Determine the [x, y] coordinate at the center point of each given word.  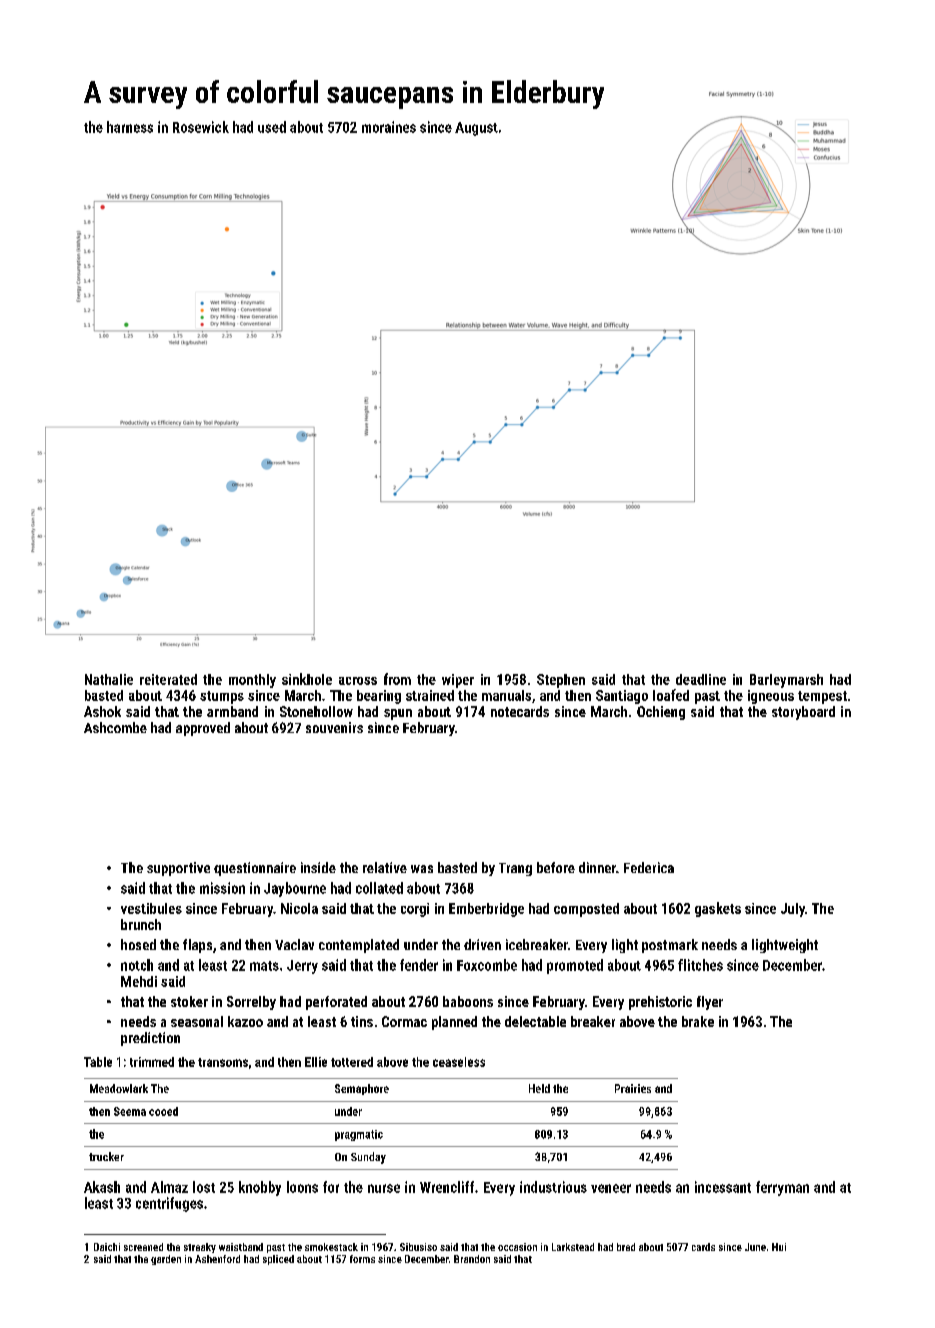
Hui [779, 1247]
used [272, 127]
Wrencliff [447, 1187]
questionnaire [255, 869]
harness [130, 127]
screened [143, 1247]
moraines [389, 127]
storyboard [803, 713]
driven [482, 944]
